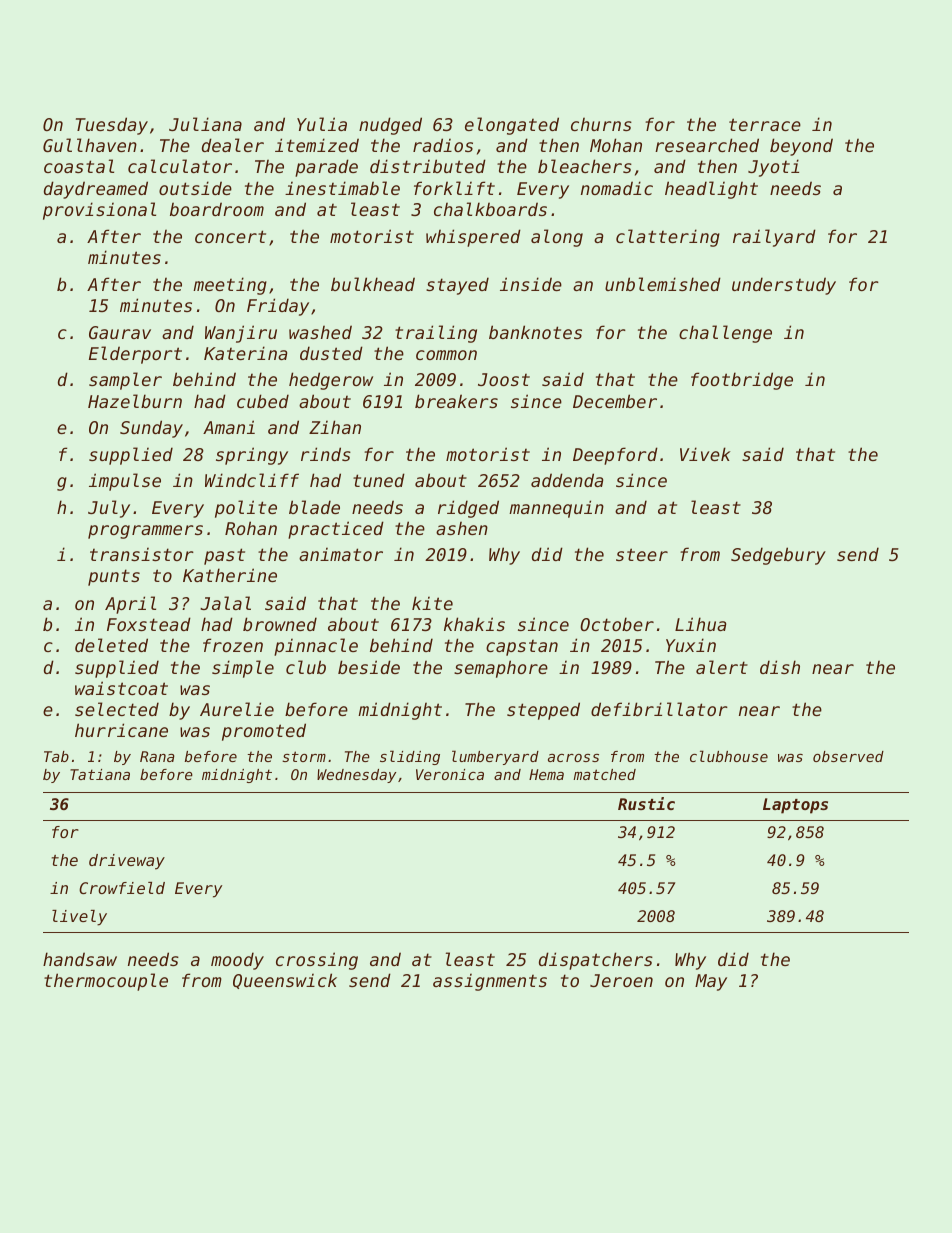 Image resolution: width=952 pixels, height=1233 pixels. What do you see at coordinates (100, 774) in the screenshot?
I see `Tatiana` at bounding box center [100, 774].
